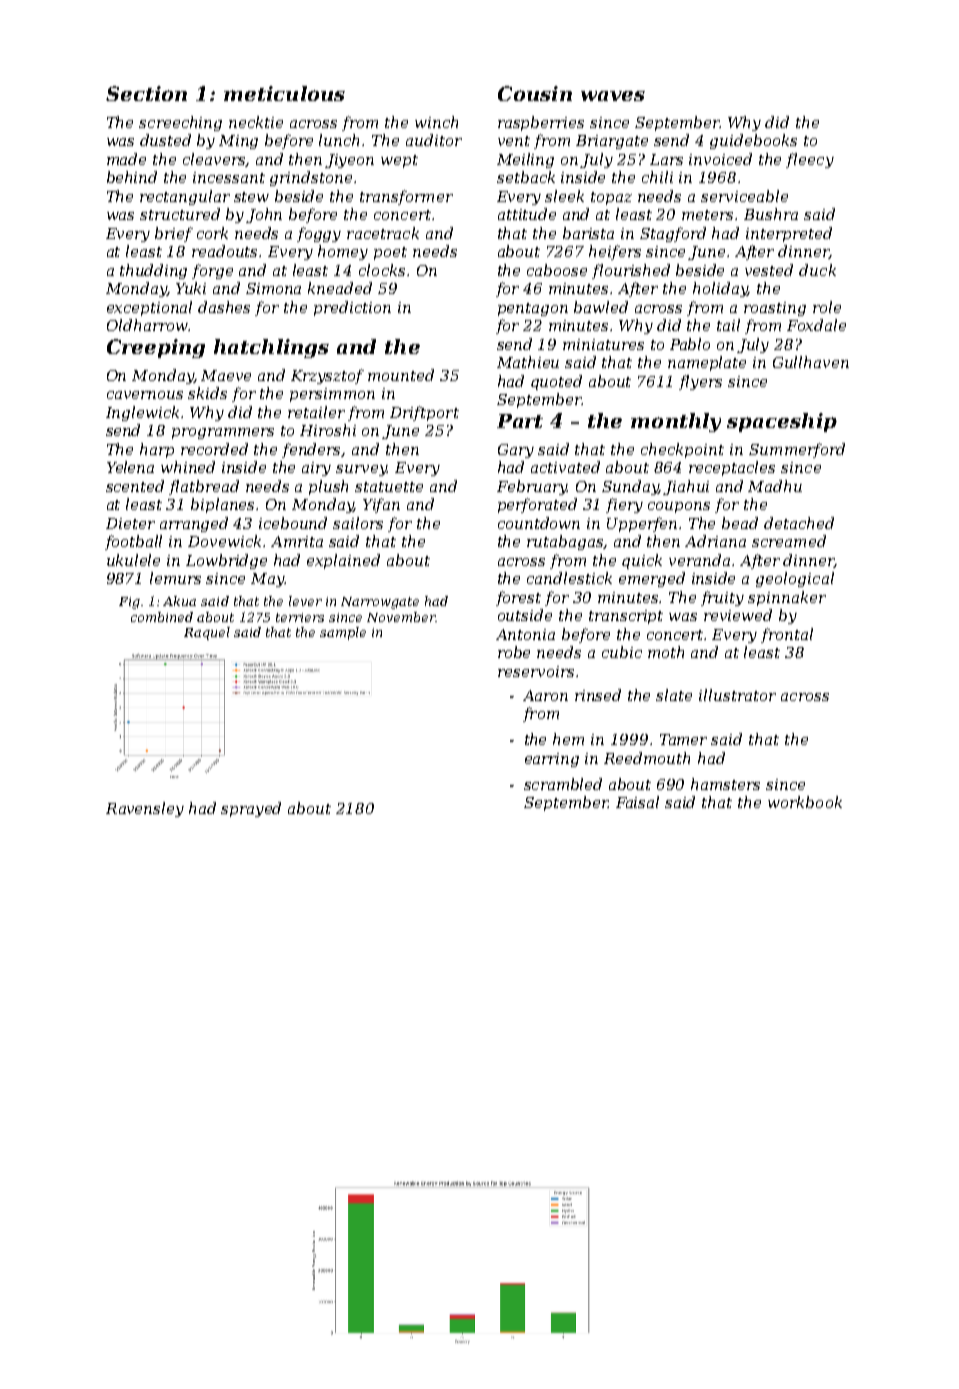 The image size is (959, 1389). What do you see at coordinates (682, 450) in the image?
I see `checkpoint` at bounding box center [682, 450].
